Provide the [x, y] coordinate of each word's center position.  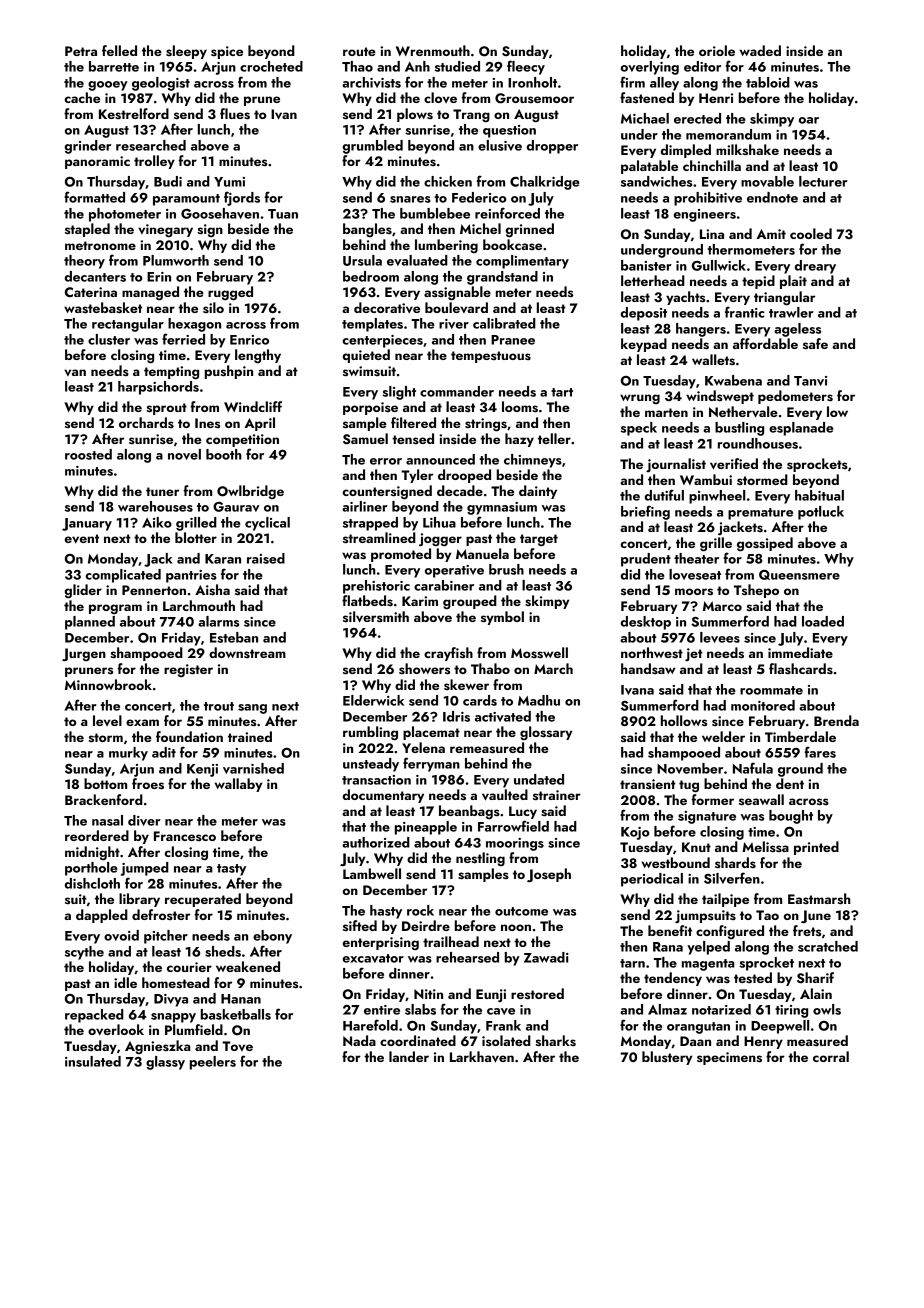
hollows [684, 720]
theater [696, 558]
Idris [456, 716]
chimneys [533, 461]
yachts [685, 298]
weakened [248, 966]
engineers [705, 215]
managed [150, 293]
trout [219, 706]
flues [235, 114]
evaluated [417, 260]
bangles [367, 230]
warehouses [155, 506]
